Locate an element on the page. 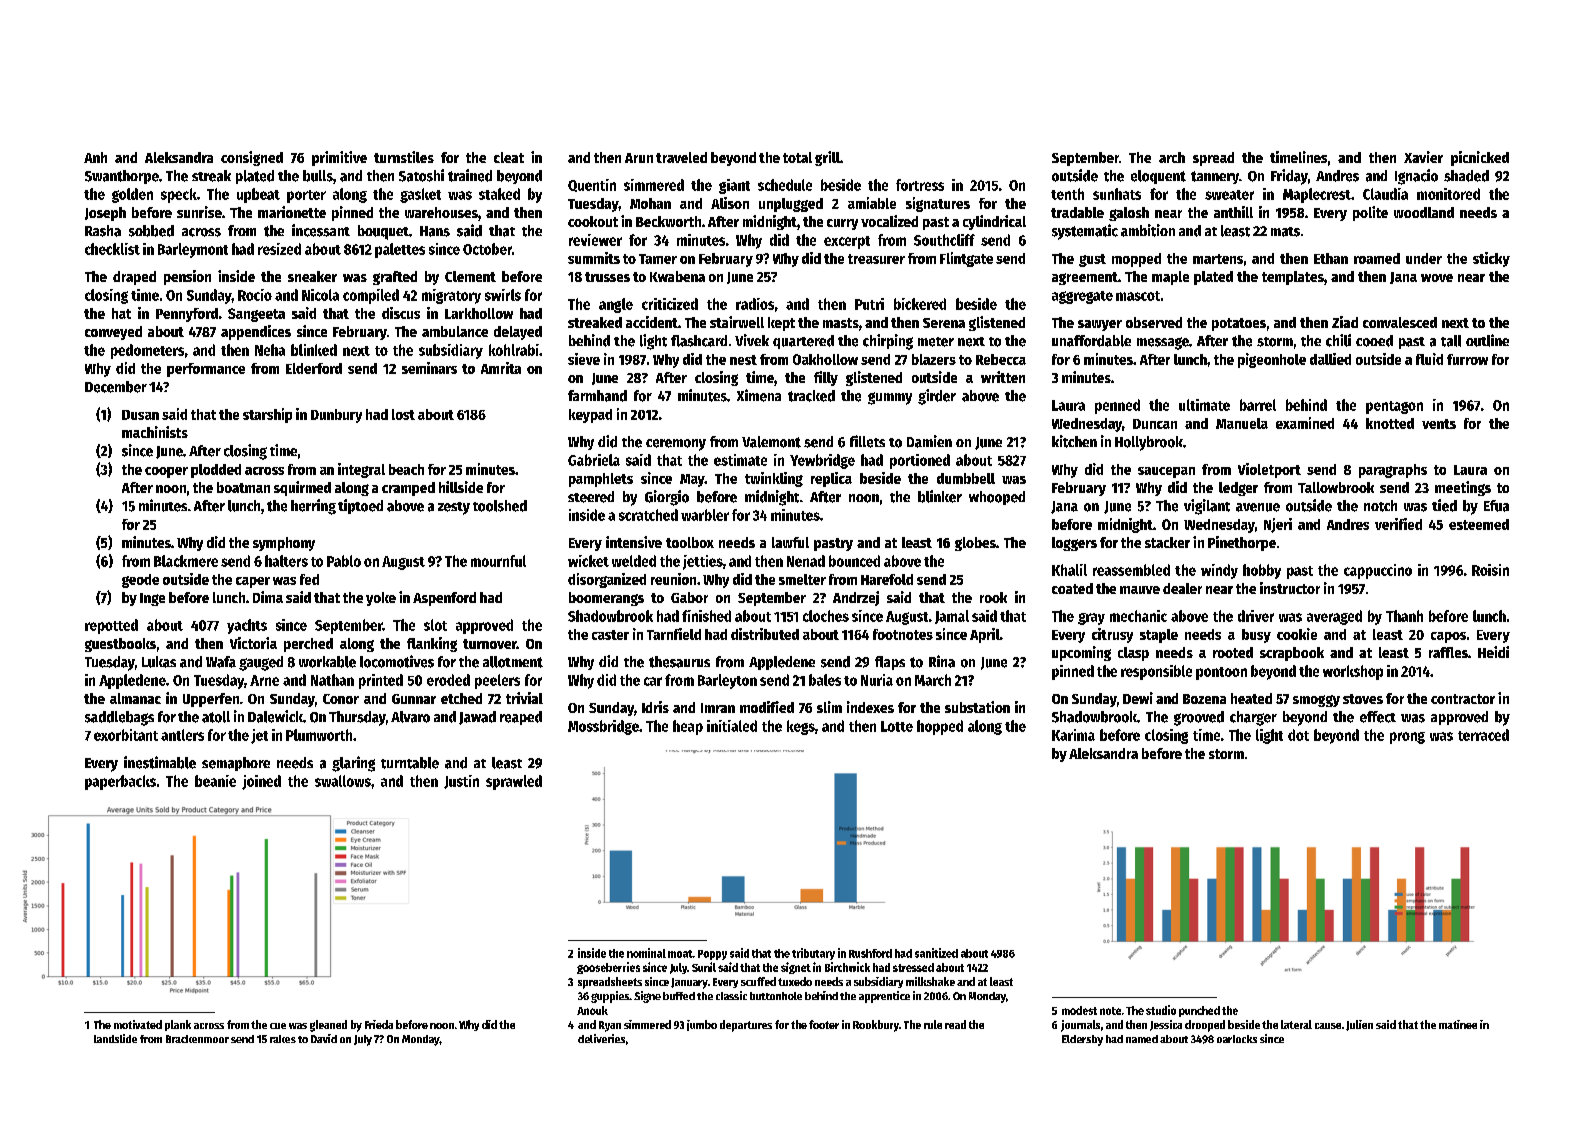  integral is located at coordinates (361, 470).
